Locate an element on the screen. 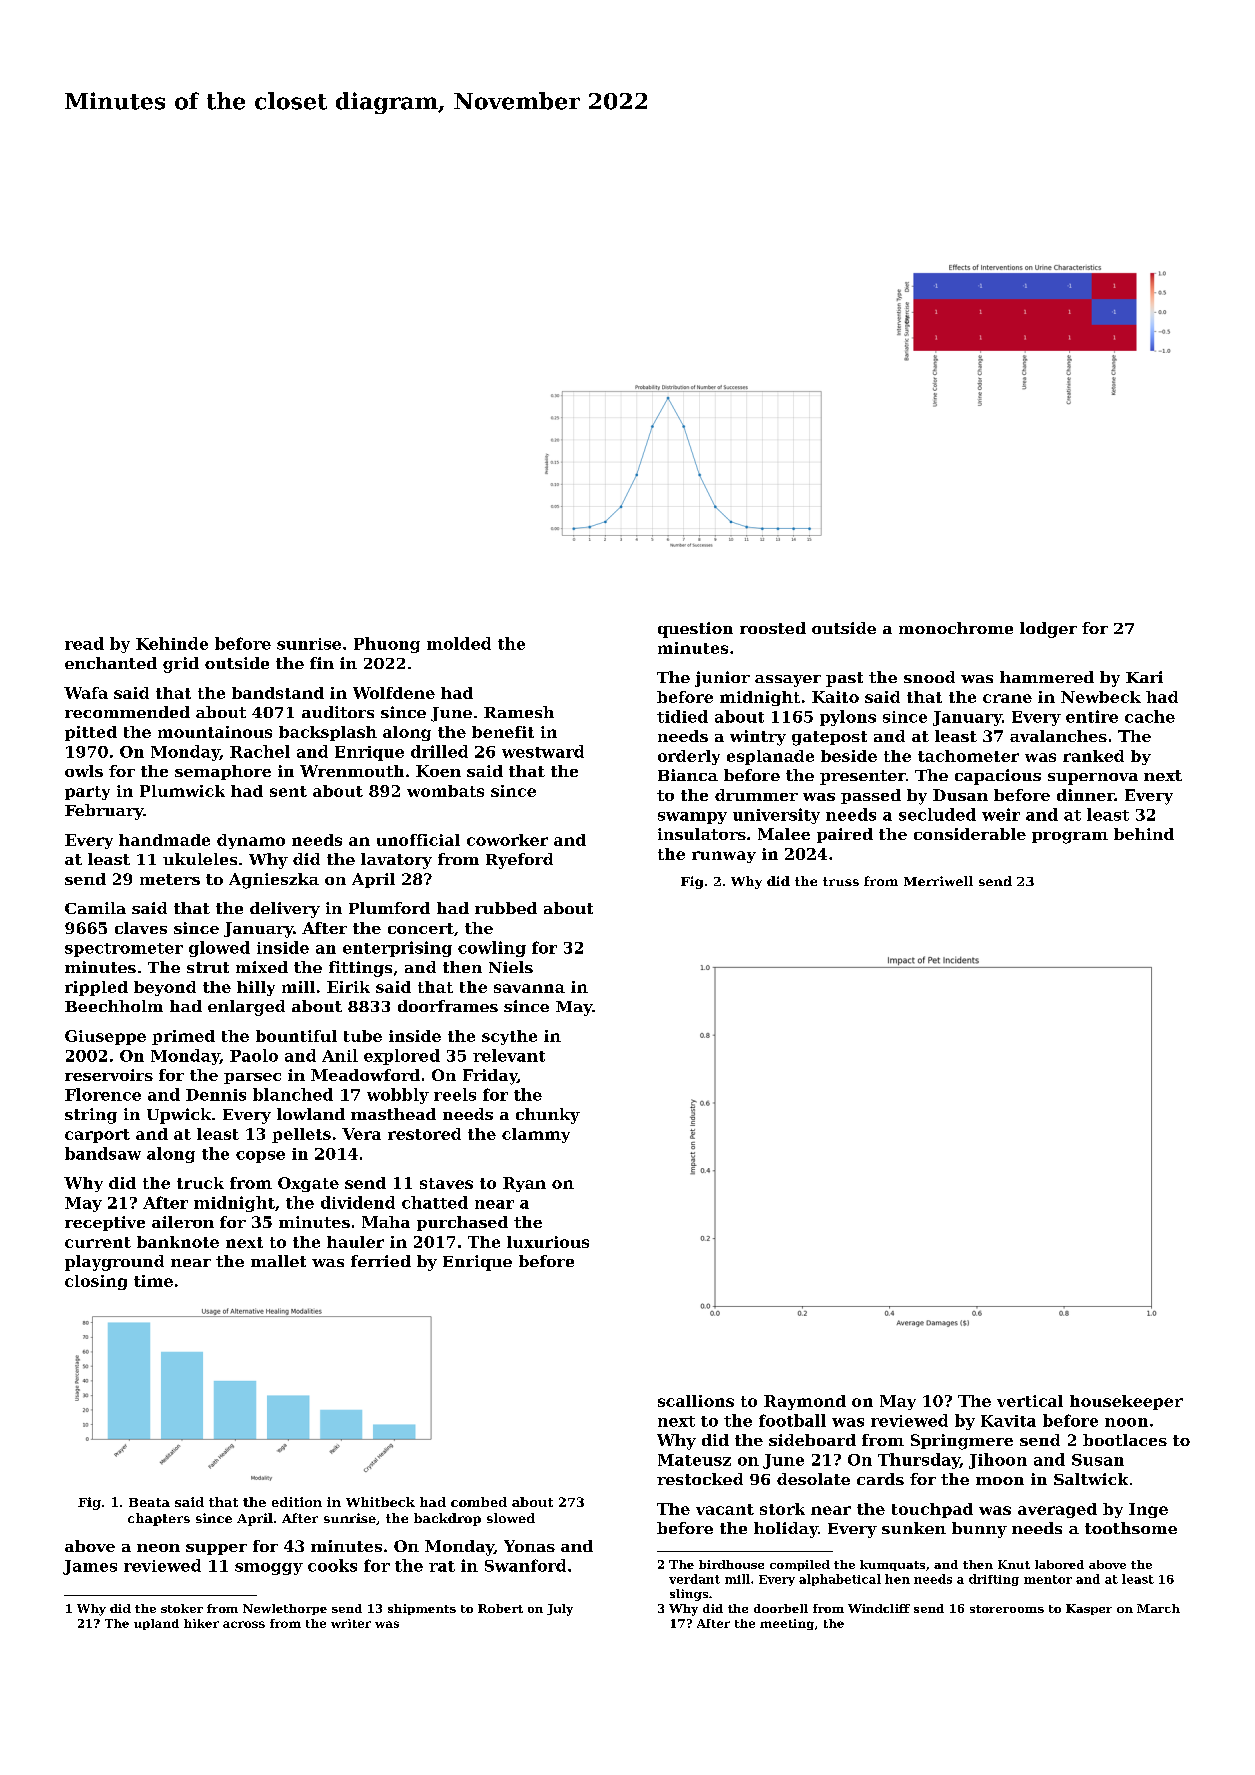 This screenshot has width=1255, height=1775. Susan is located at coordinates (1098, 1460).
